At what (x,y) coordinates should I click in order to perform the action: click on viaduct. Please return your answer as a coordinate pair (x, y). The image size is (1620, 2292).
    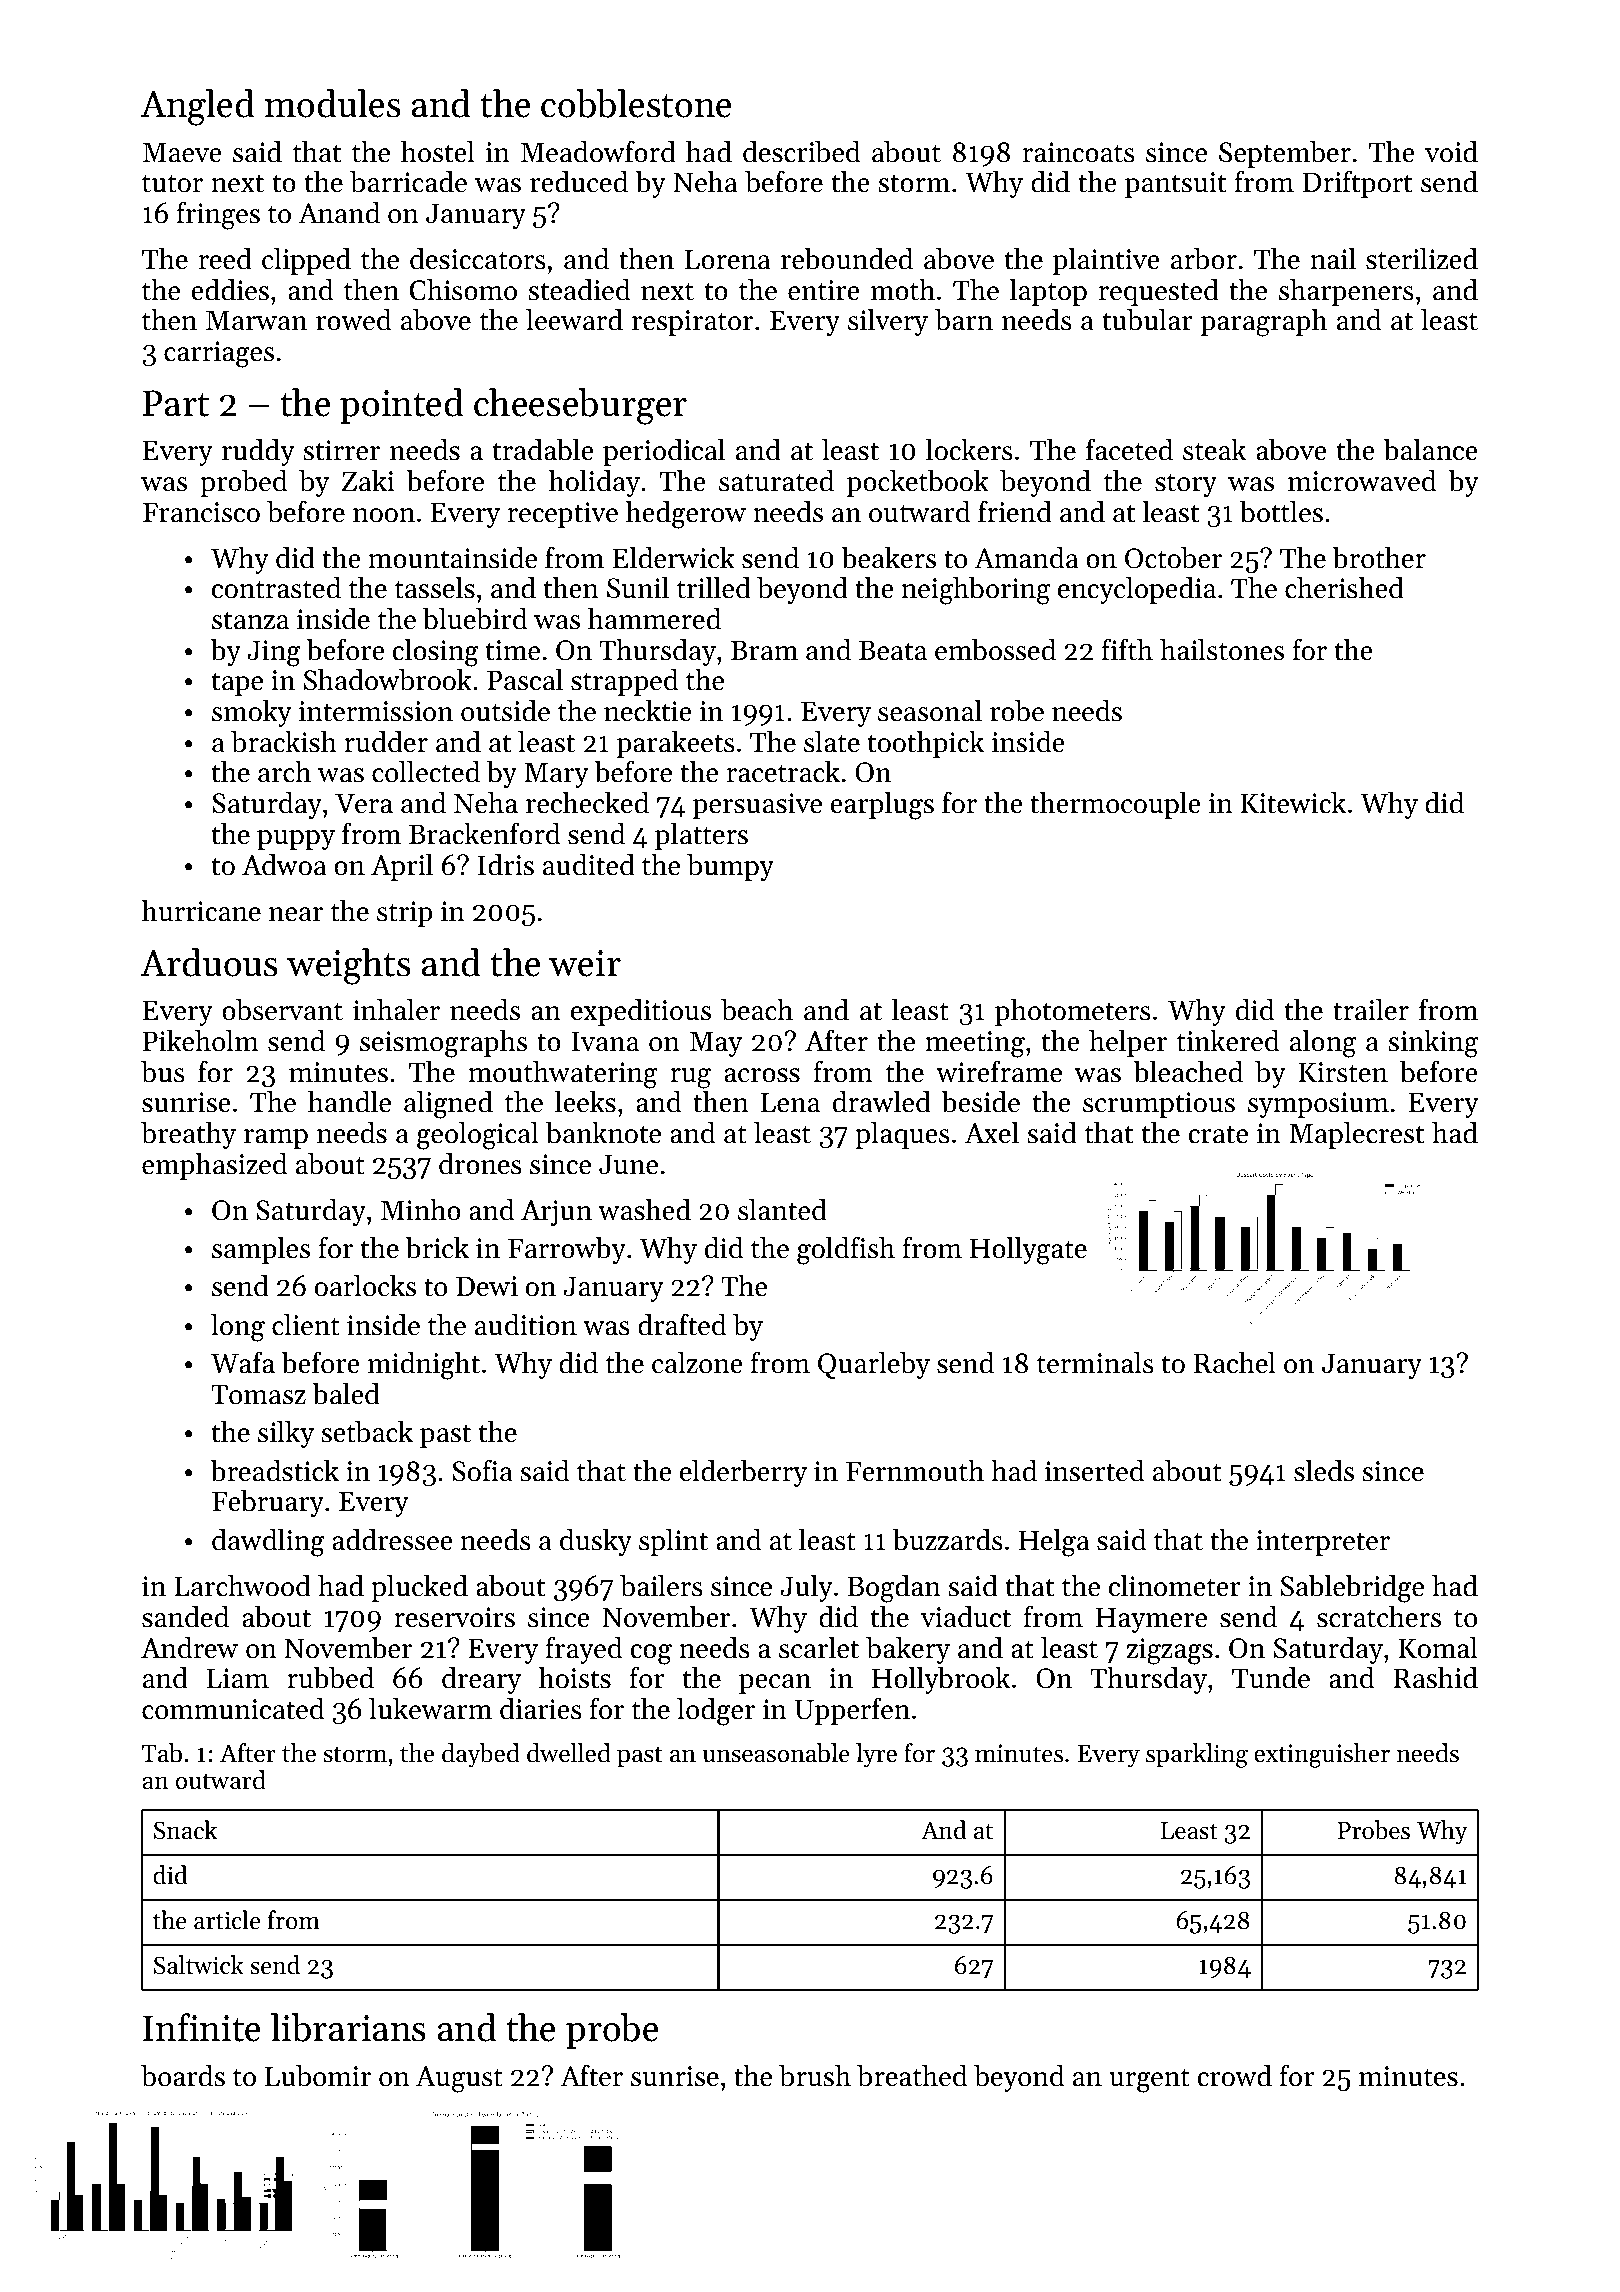
    Looking at the image, I should click on (966, 1617).
